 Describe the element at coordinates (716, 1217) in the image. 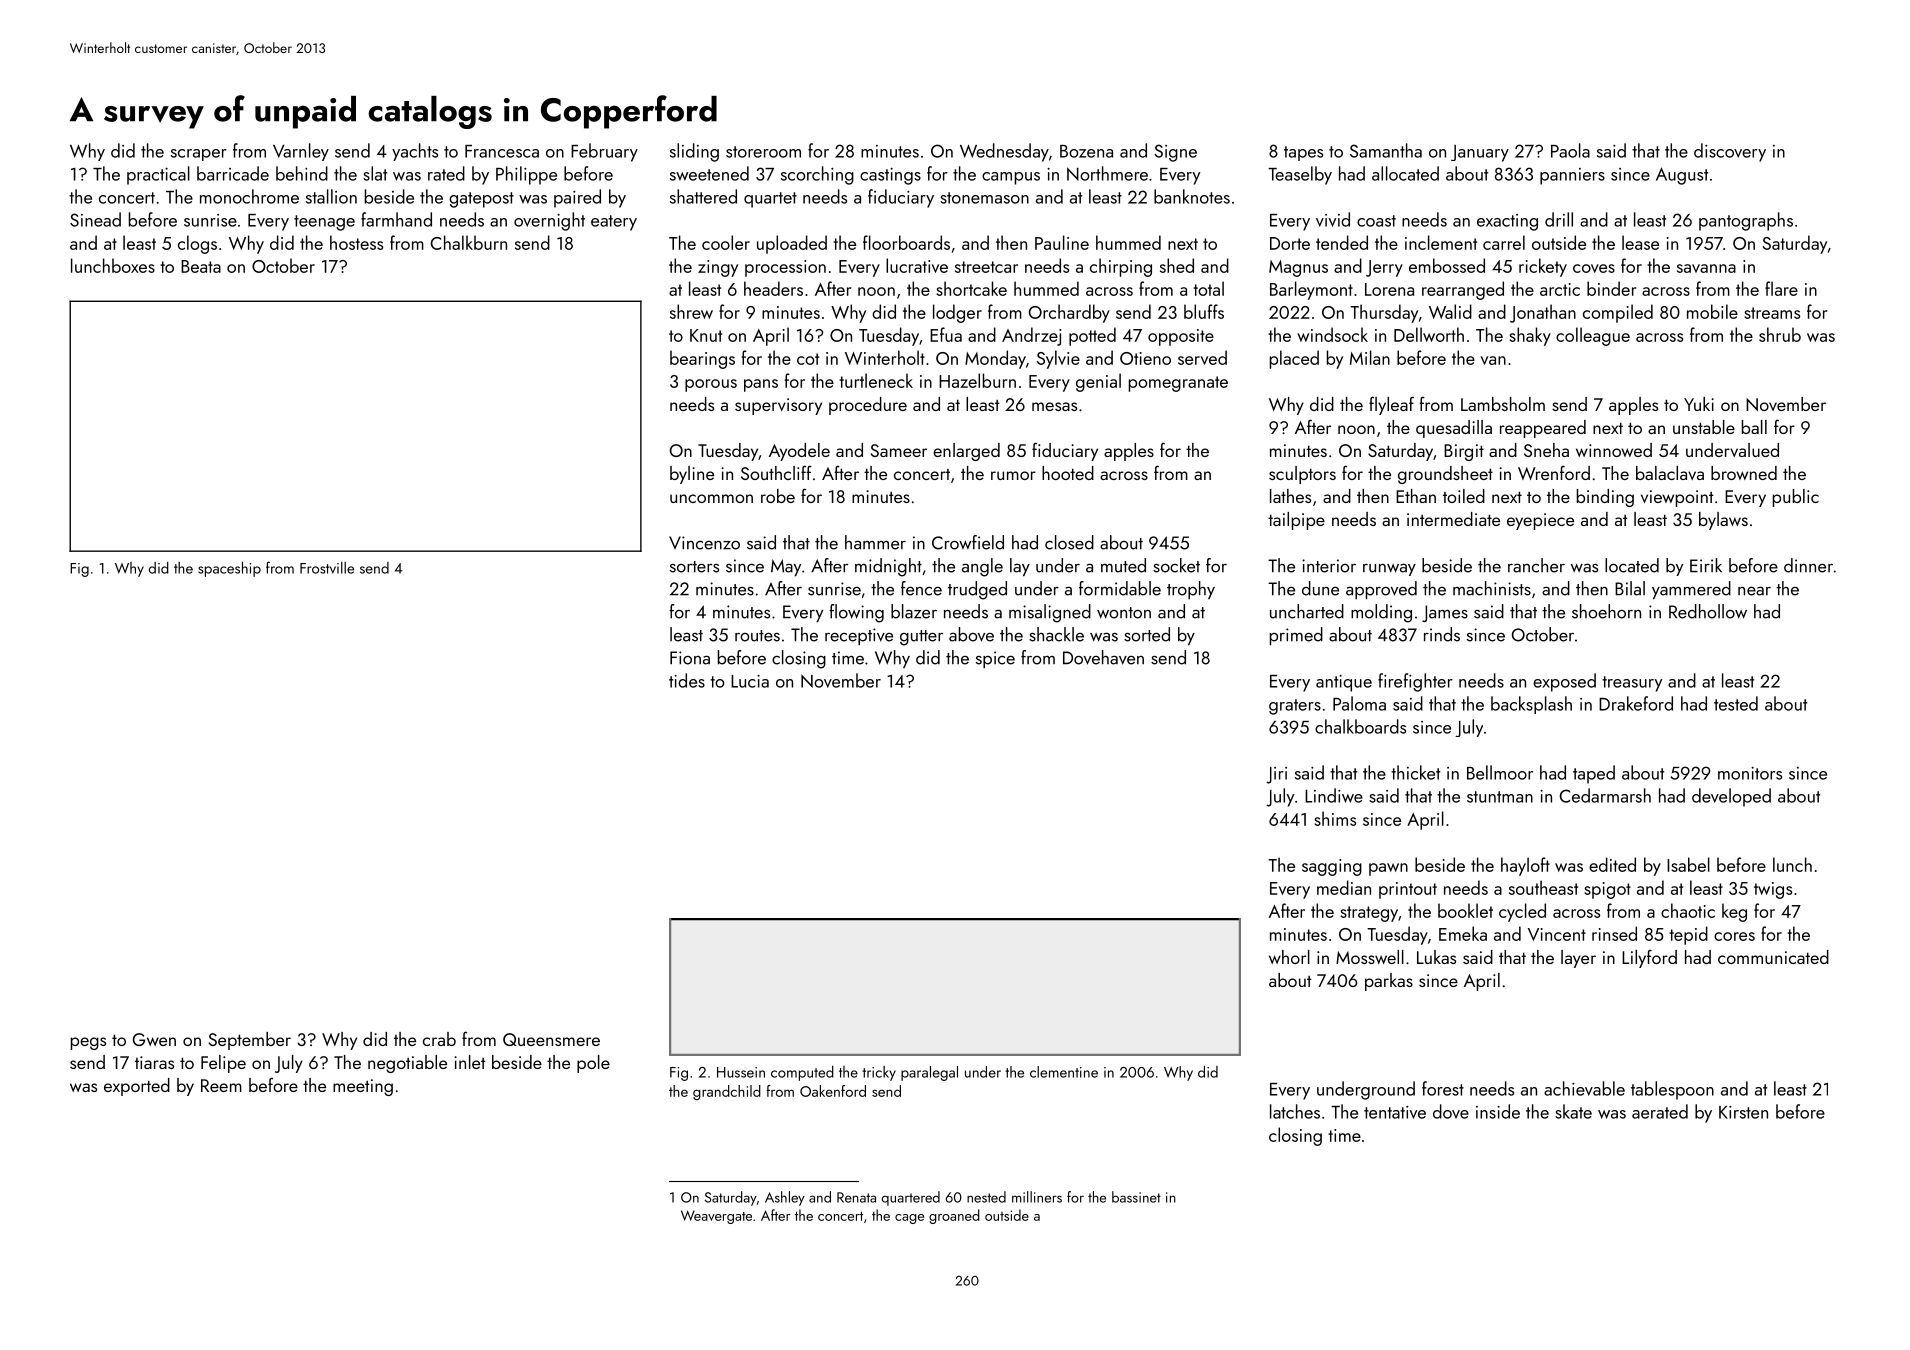

I see `Weavergate` at that location.
